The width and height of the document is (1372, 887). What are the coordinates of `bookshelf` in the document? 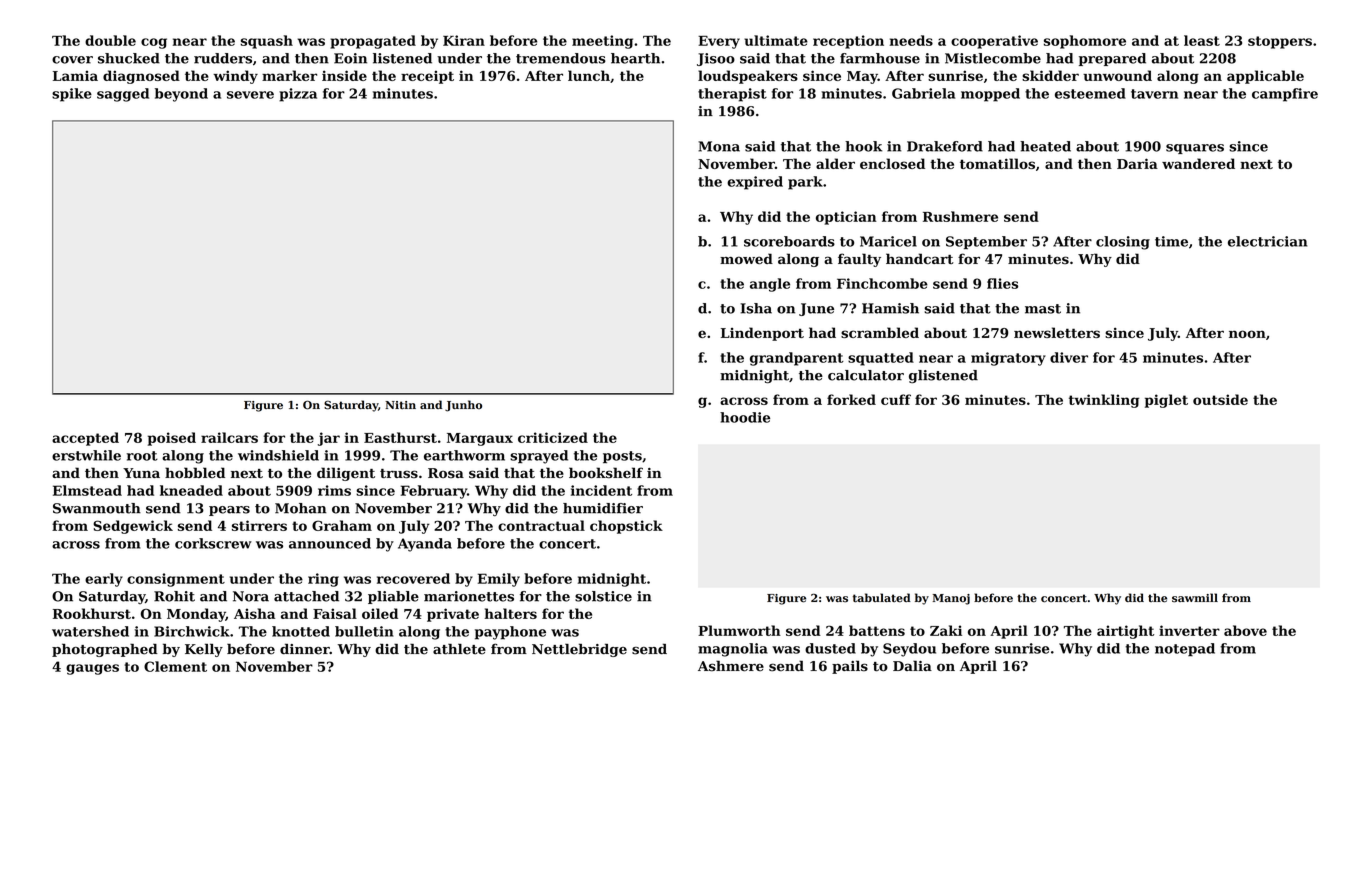 It's located at (606, 473).
